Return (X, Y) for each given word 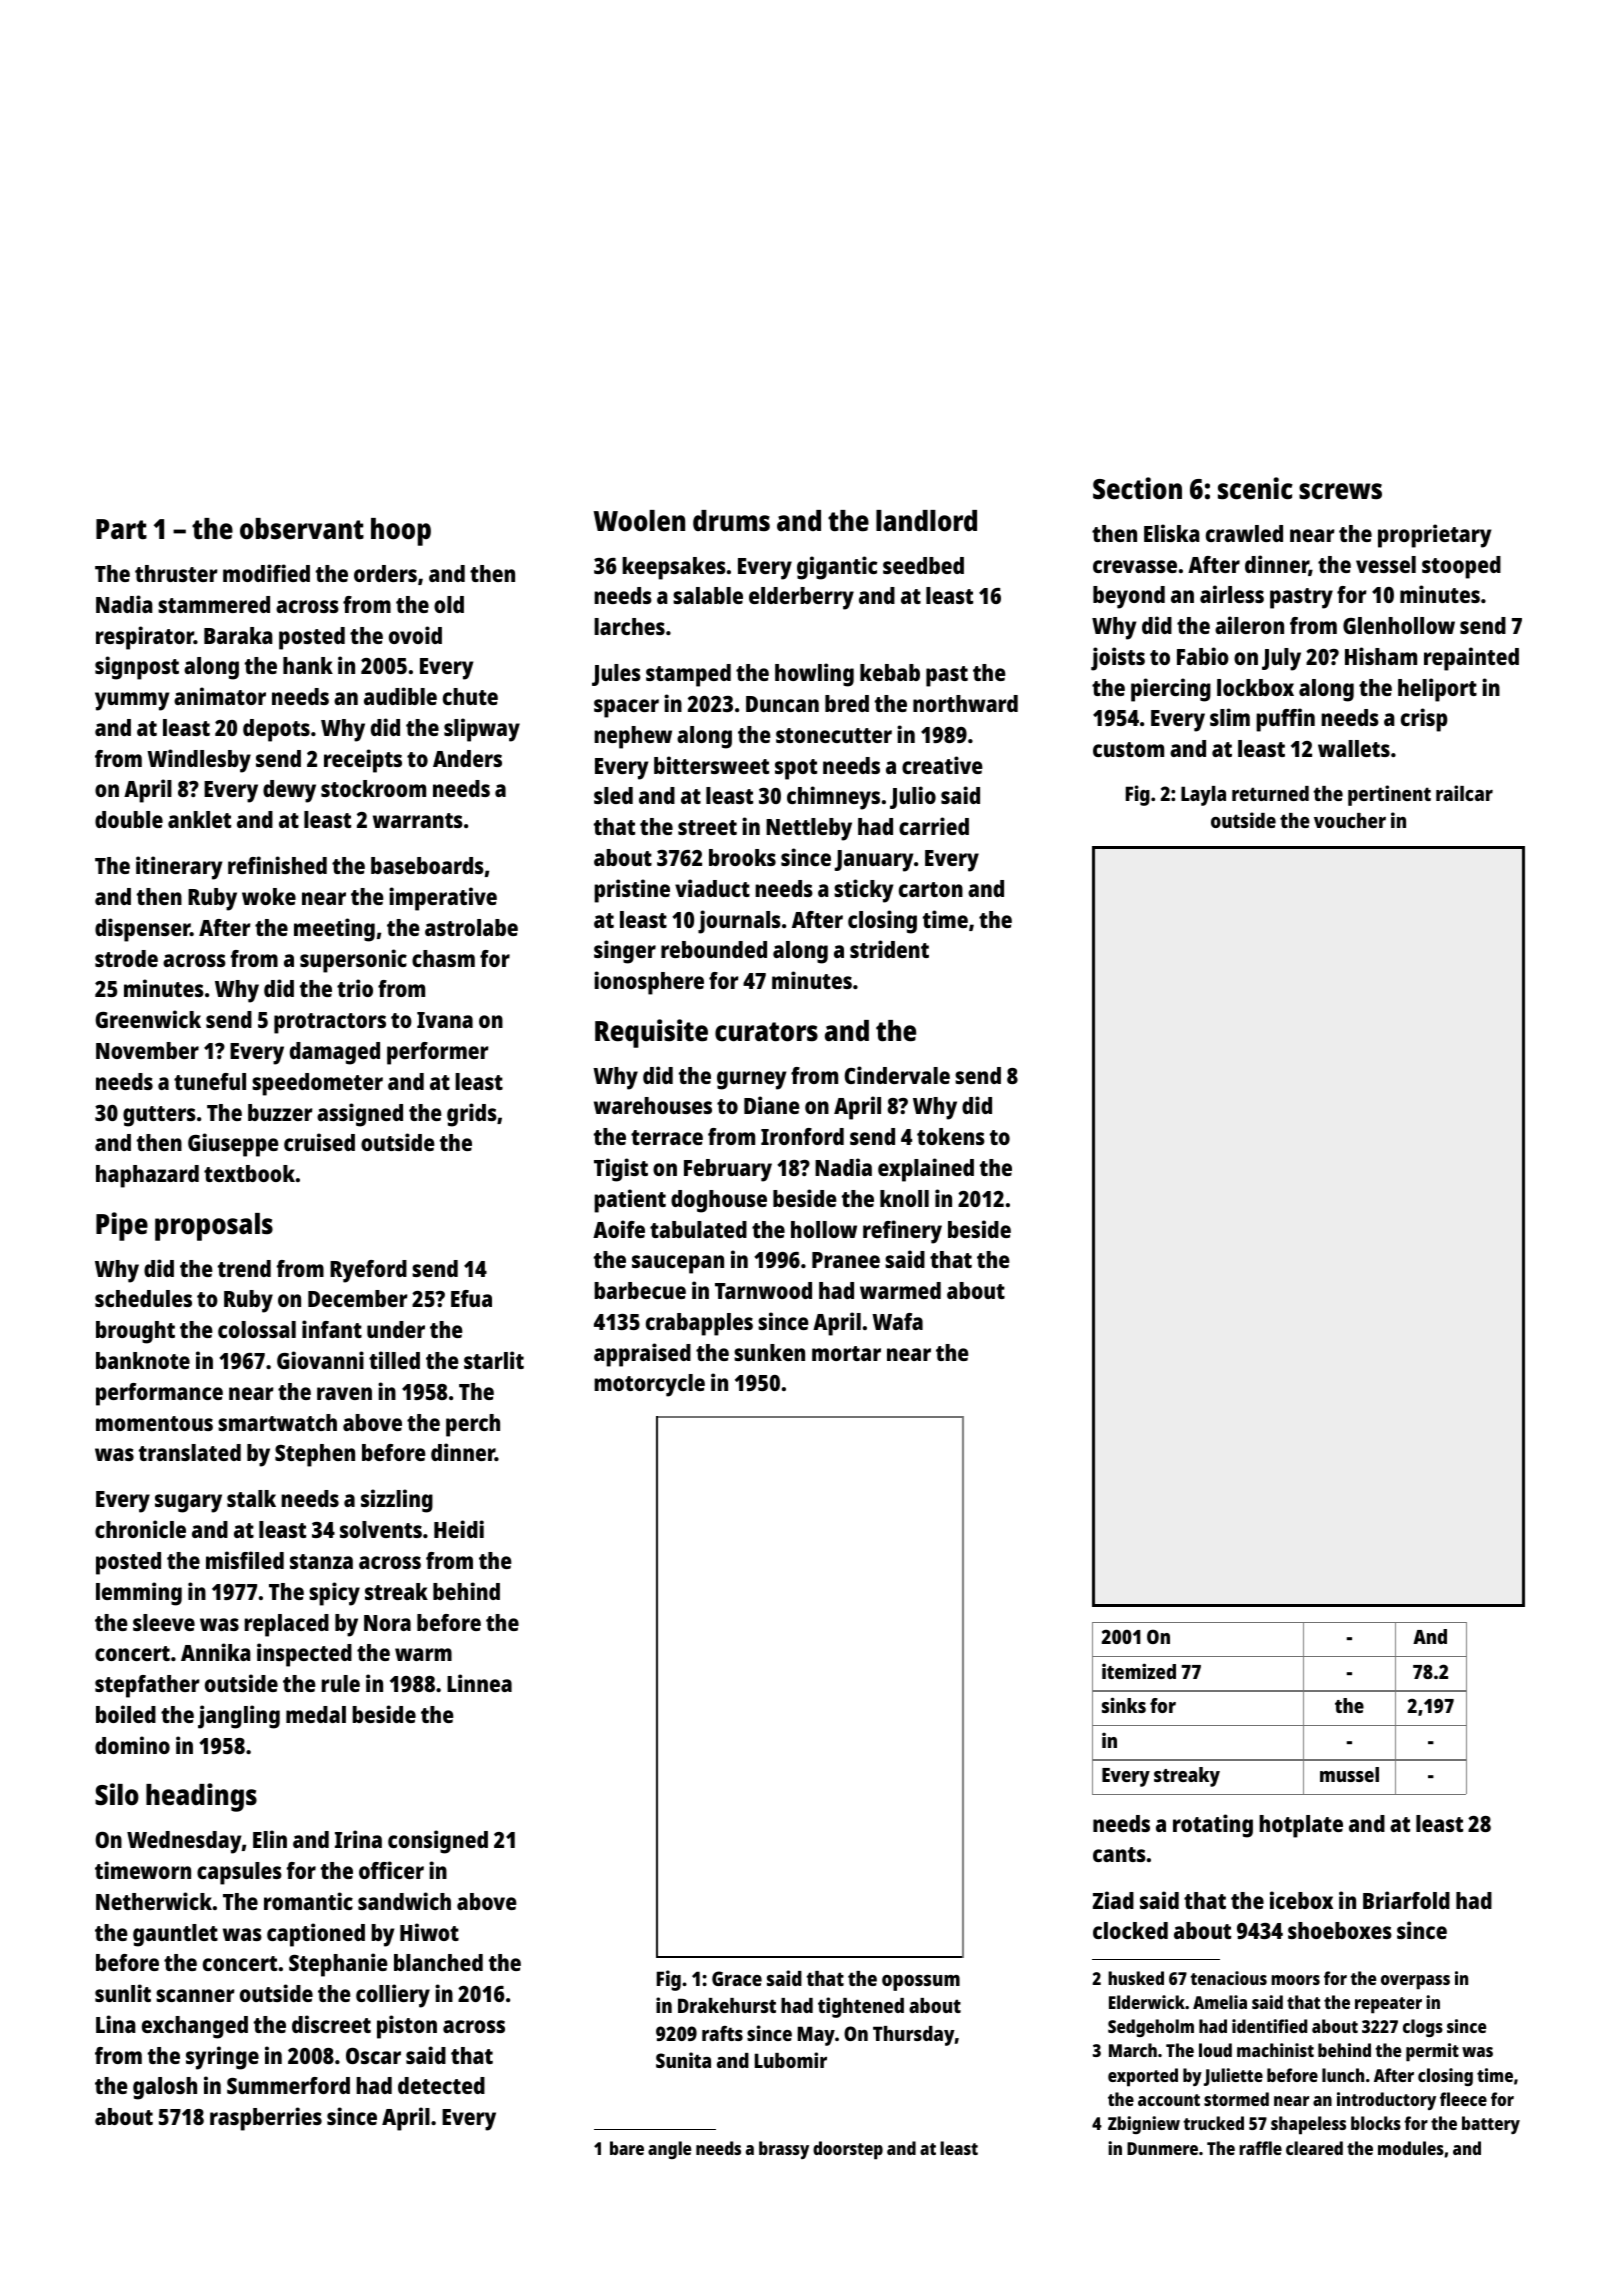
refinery (902, 1232)
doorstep (848, 2150)
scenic (1255, 488)
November (147, 1050)
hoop (401, 532)
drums (731, 521)
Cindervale (897, 1075)
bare (627, 2148)
